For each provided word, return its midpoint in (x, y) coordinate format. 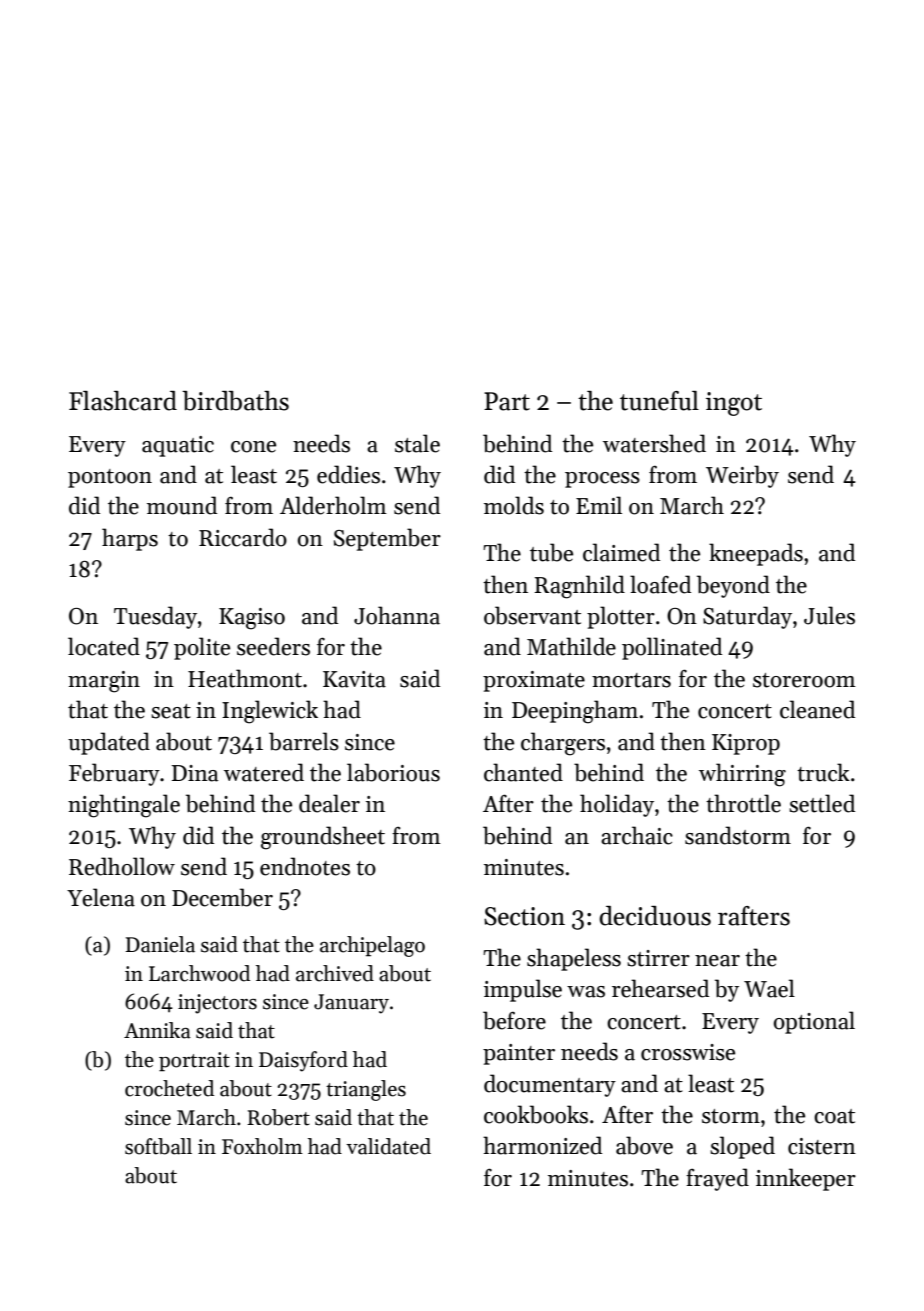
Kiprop (746, 744)
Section (524, 916)
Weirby (742, 476)
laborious (393, 772)
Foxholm (262, 1146)
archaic (637, 835)
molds (514, 505)
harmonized (542, 1145)
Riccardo (243, 537)
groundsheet (323, 838)
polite (202, 648)
